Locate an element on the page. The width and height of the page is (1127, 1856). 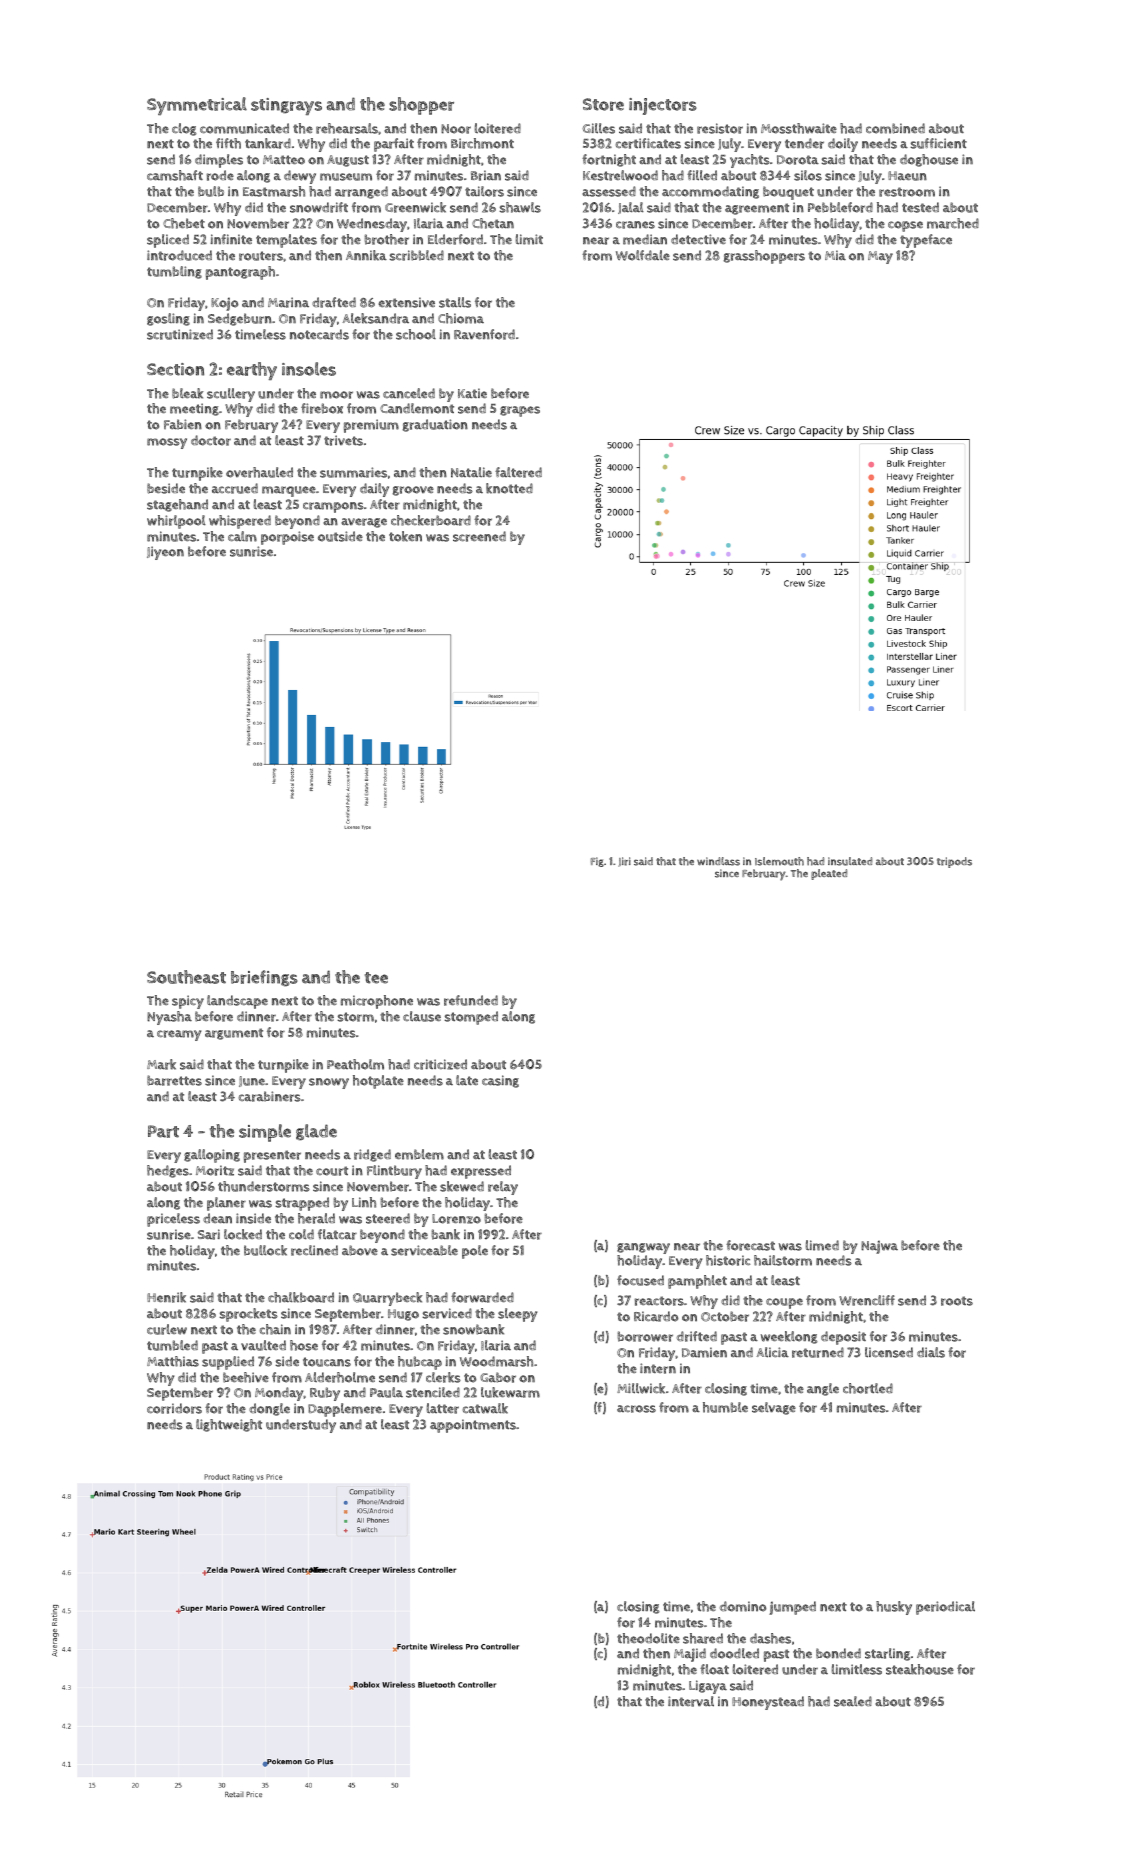
Najwa is located at coordinates (879, 1247).
